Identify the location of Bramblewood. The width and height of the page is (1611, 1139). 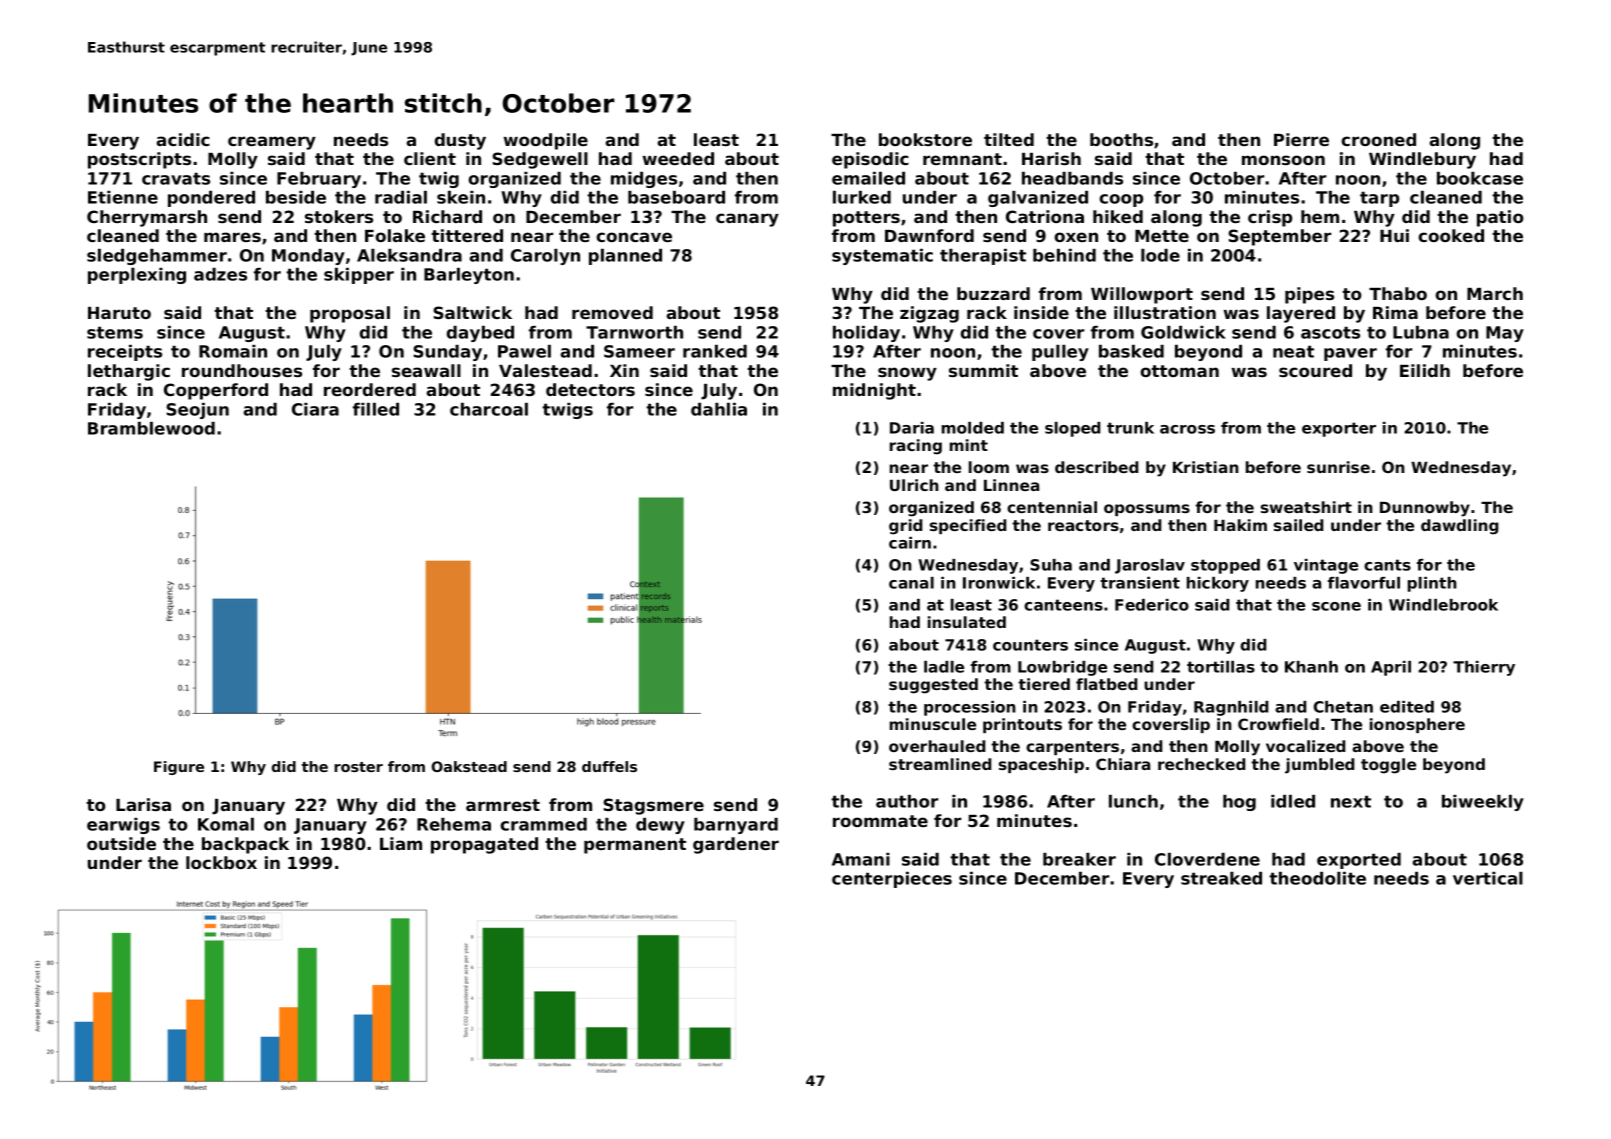
(151, 428).
